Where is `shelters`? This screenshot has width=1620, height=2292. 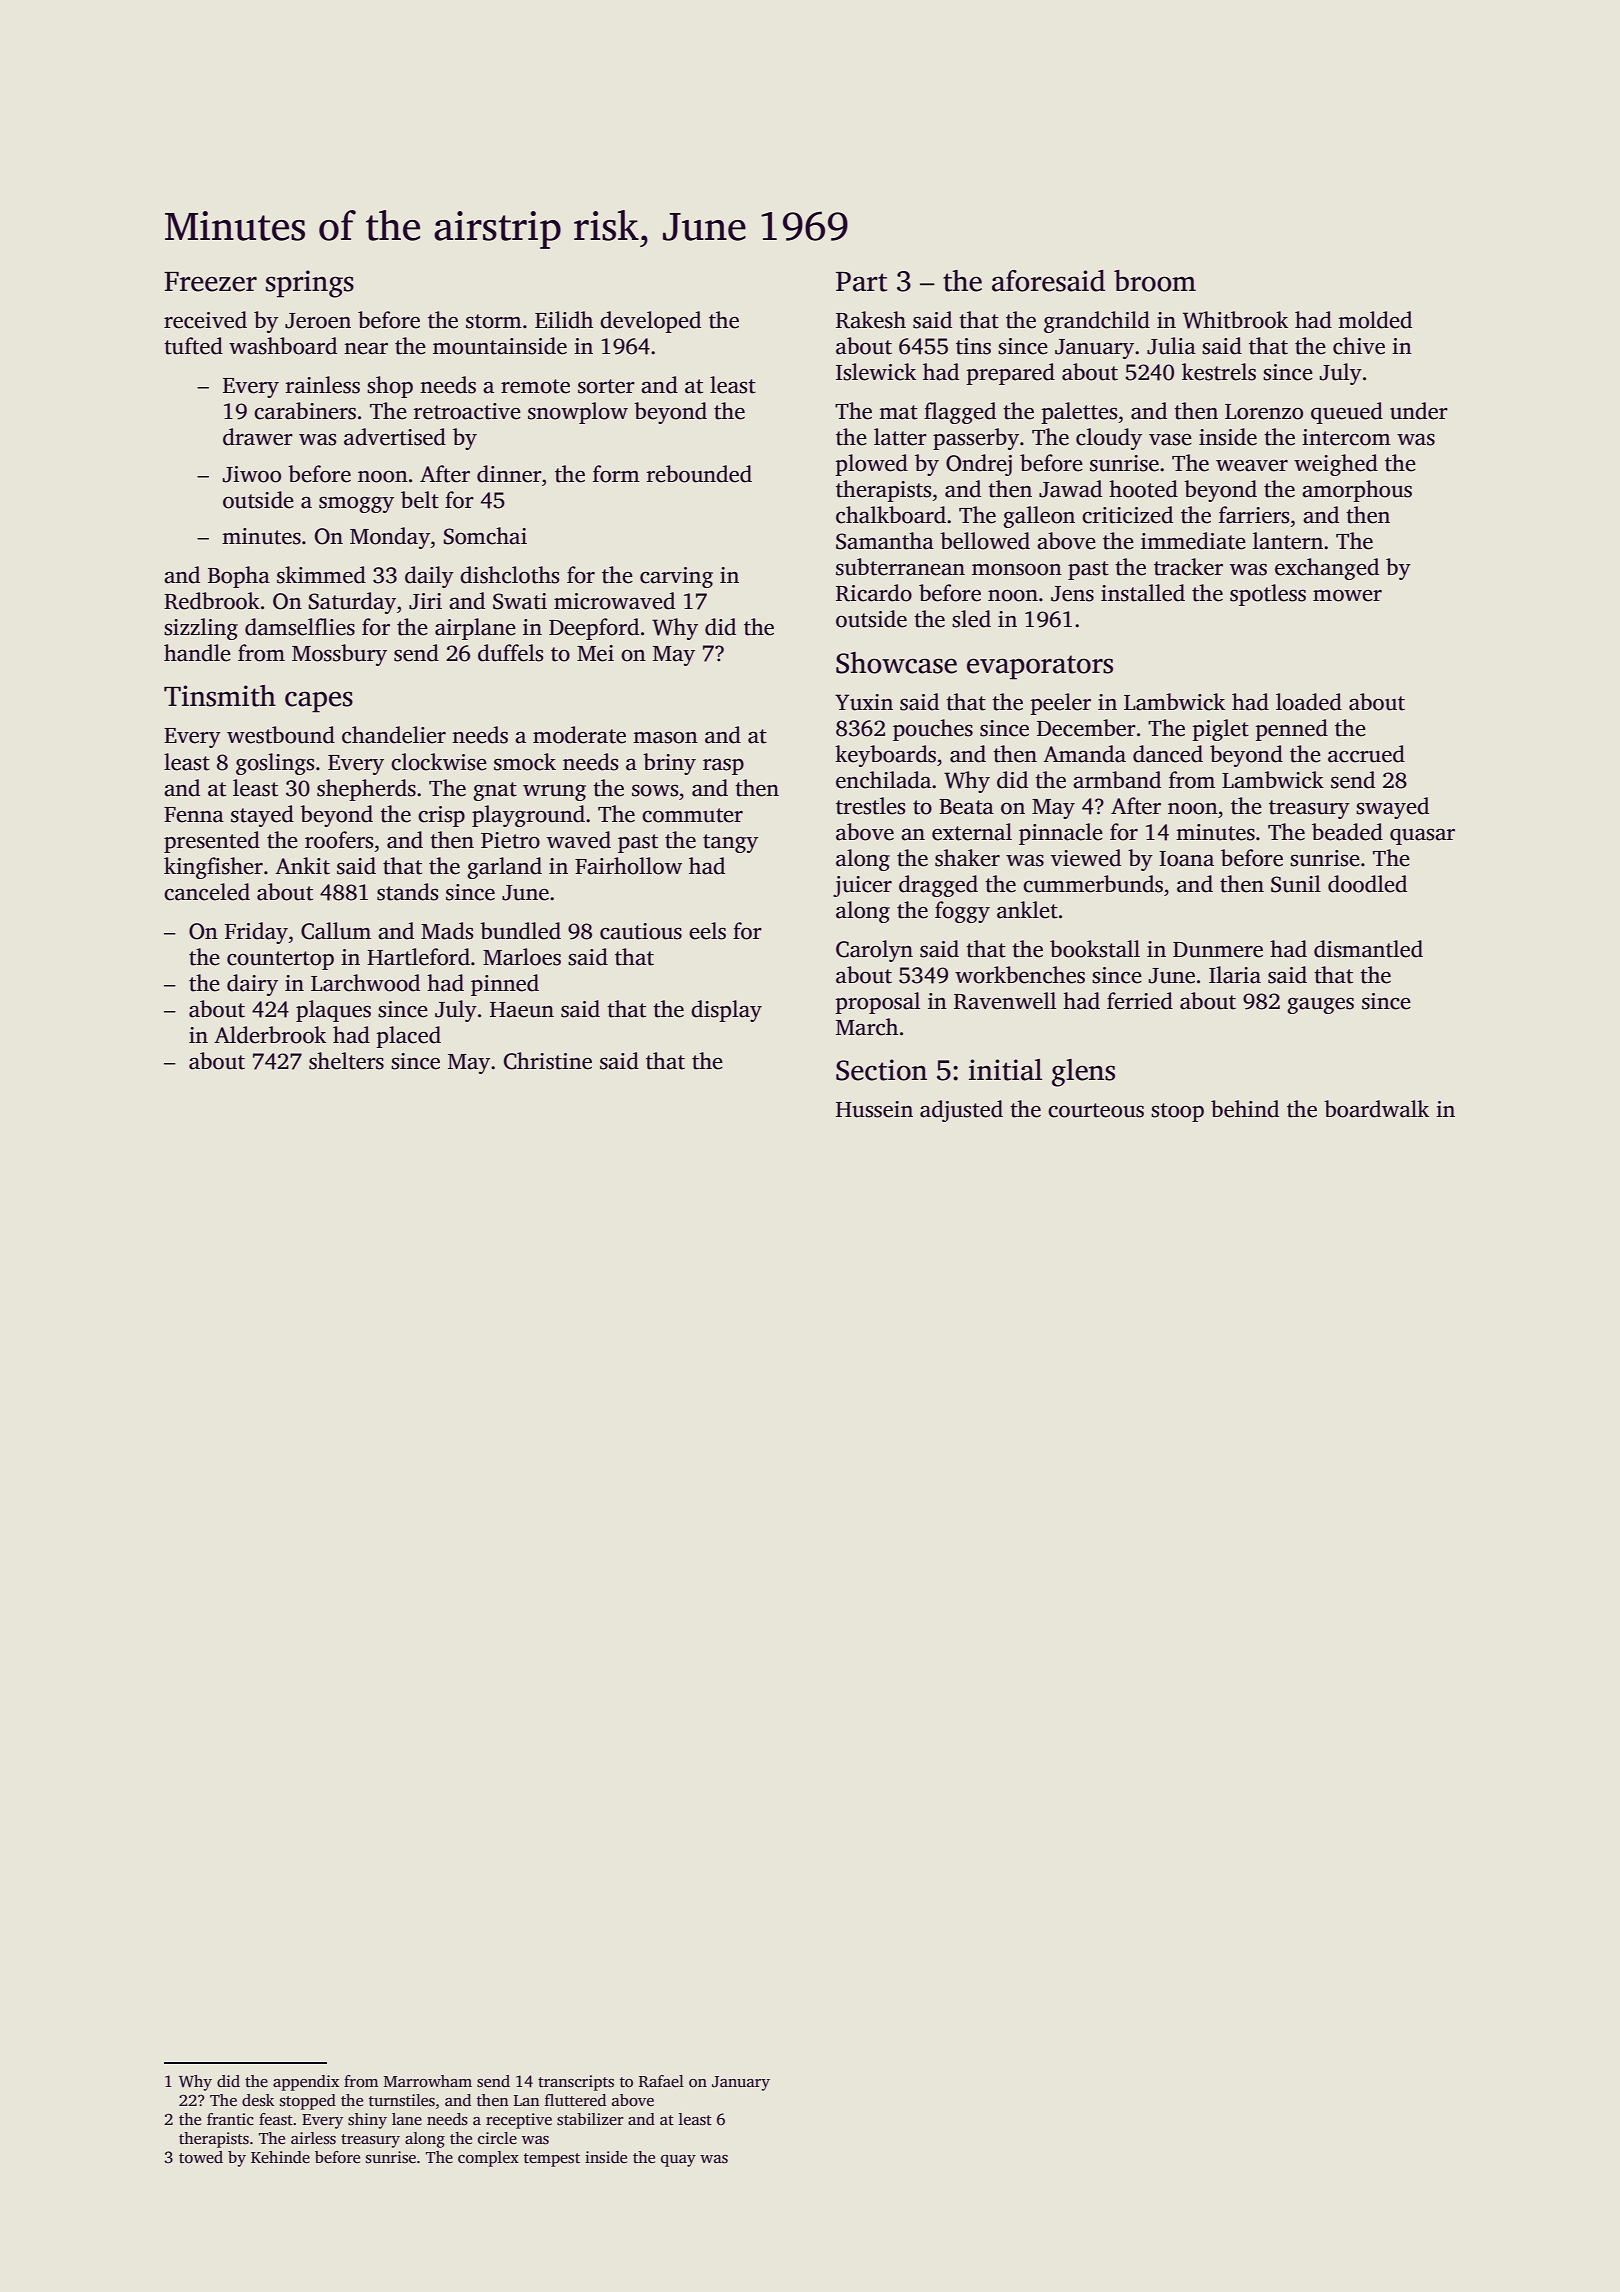
shelters is located at coordinates (346, 1061).
